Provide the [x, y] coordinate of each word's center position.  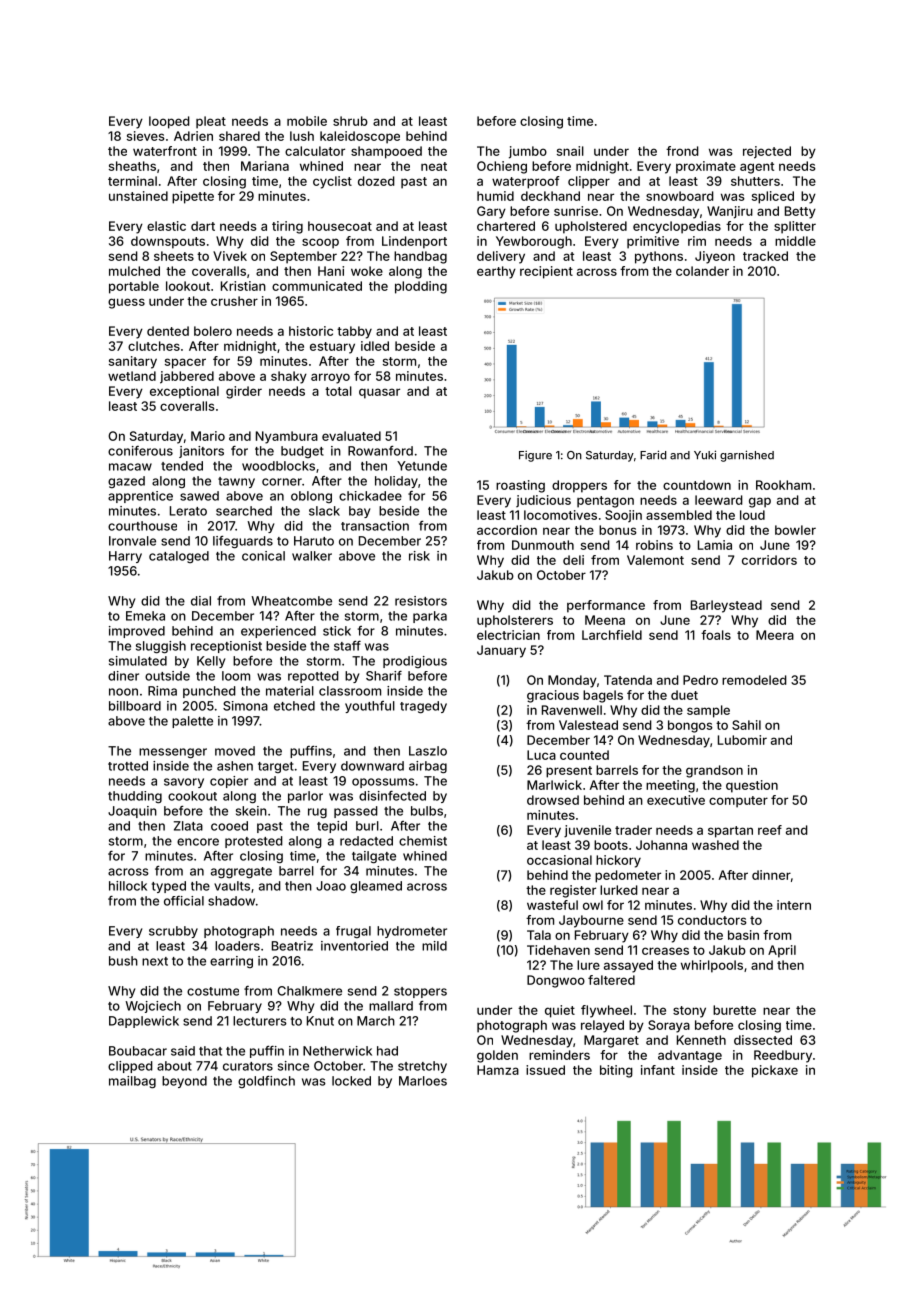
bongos [690, 726]
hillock [128, 886]
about [174, 1066]
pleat [211, 122]
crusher [234, 301]
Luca [541, 755]
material [290, 691]
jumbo [528, 152]
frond [682, 151]
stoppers [420, 992]
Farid [653, 455]
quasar [379, 393]
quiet [560, 1011]
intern [794, 905]
